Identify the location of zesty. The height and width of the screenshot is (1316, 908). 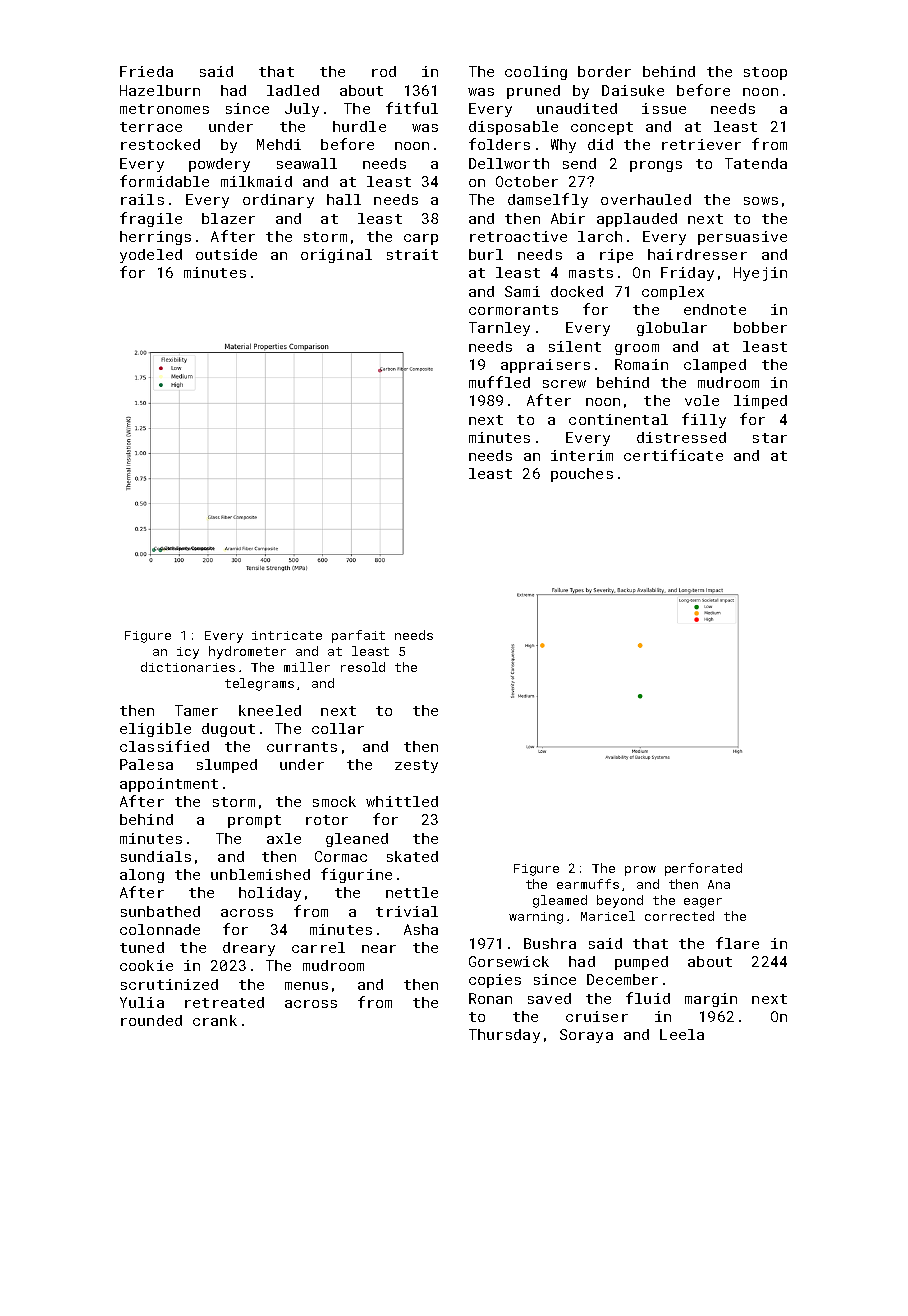
(416, 766).
